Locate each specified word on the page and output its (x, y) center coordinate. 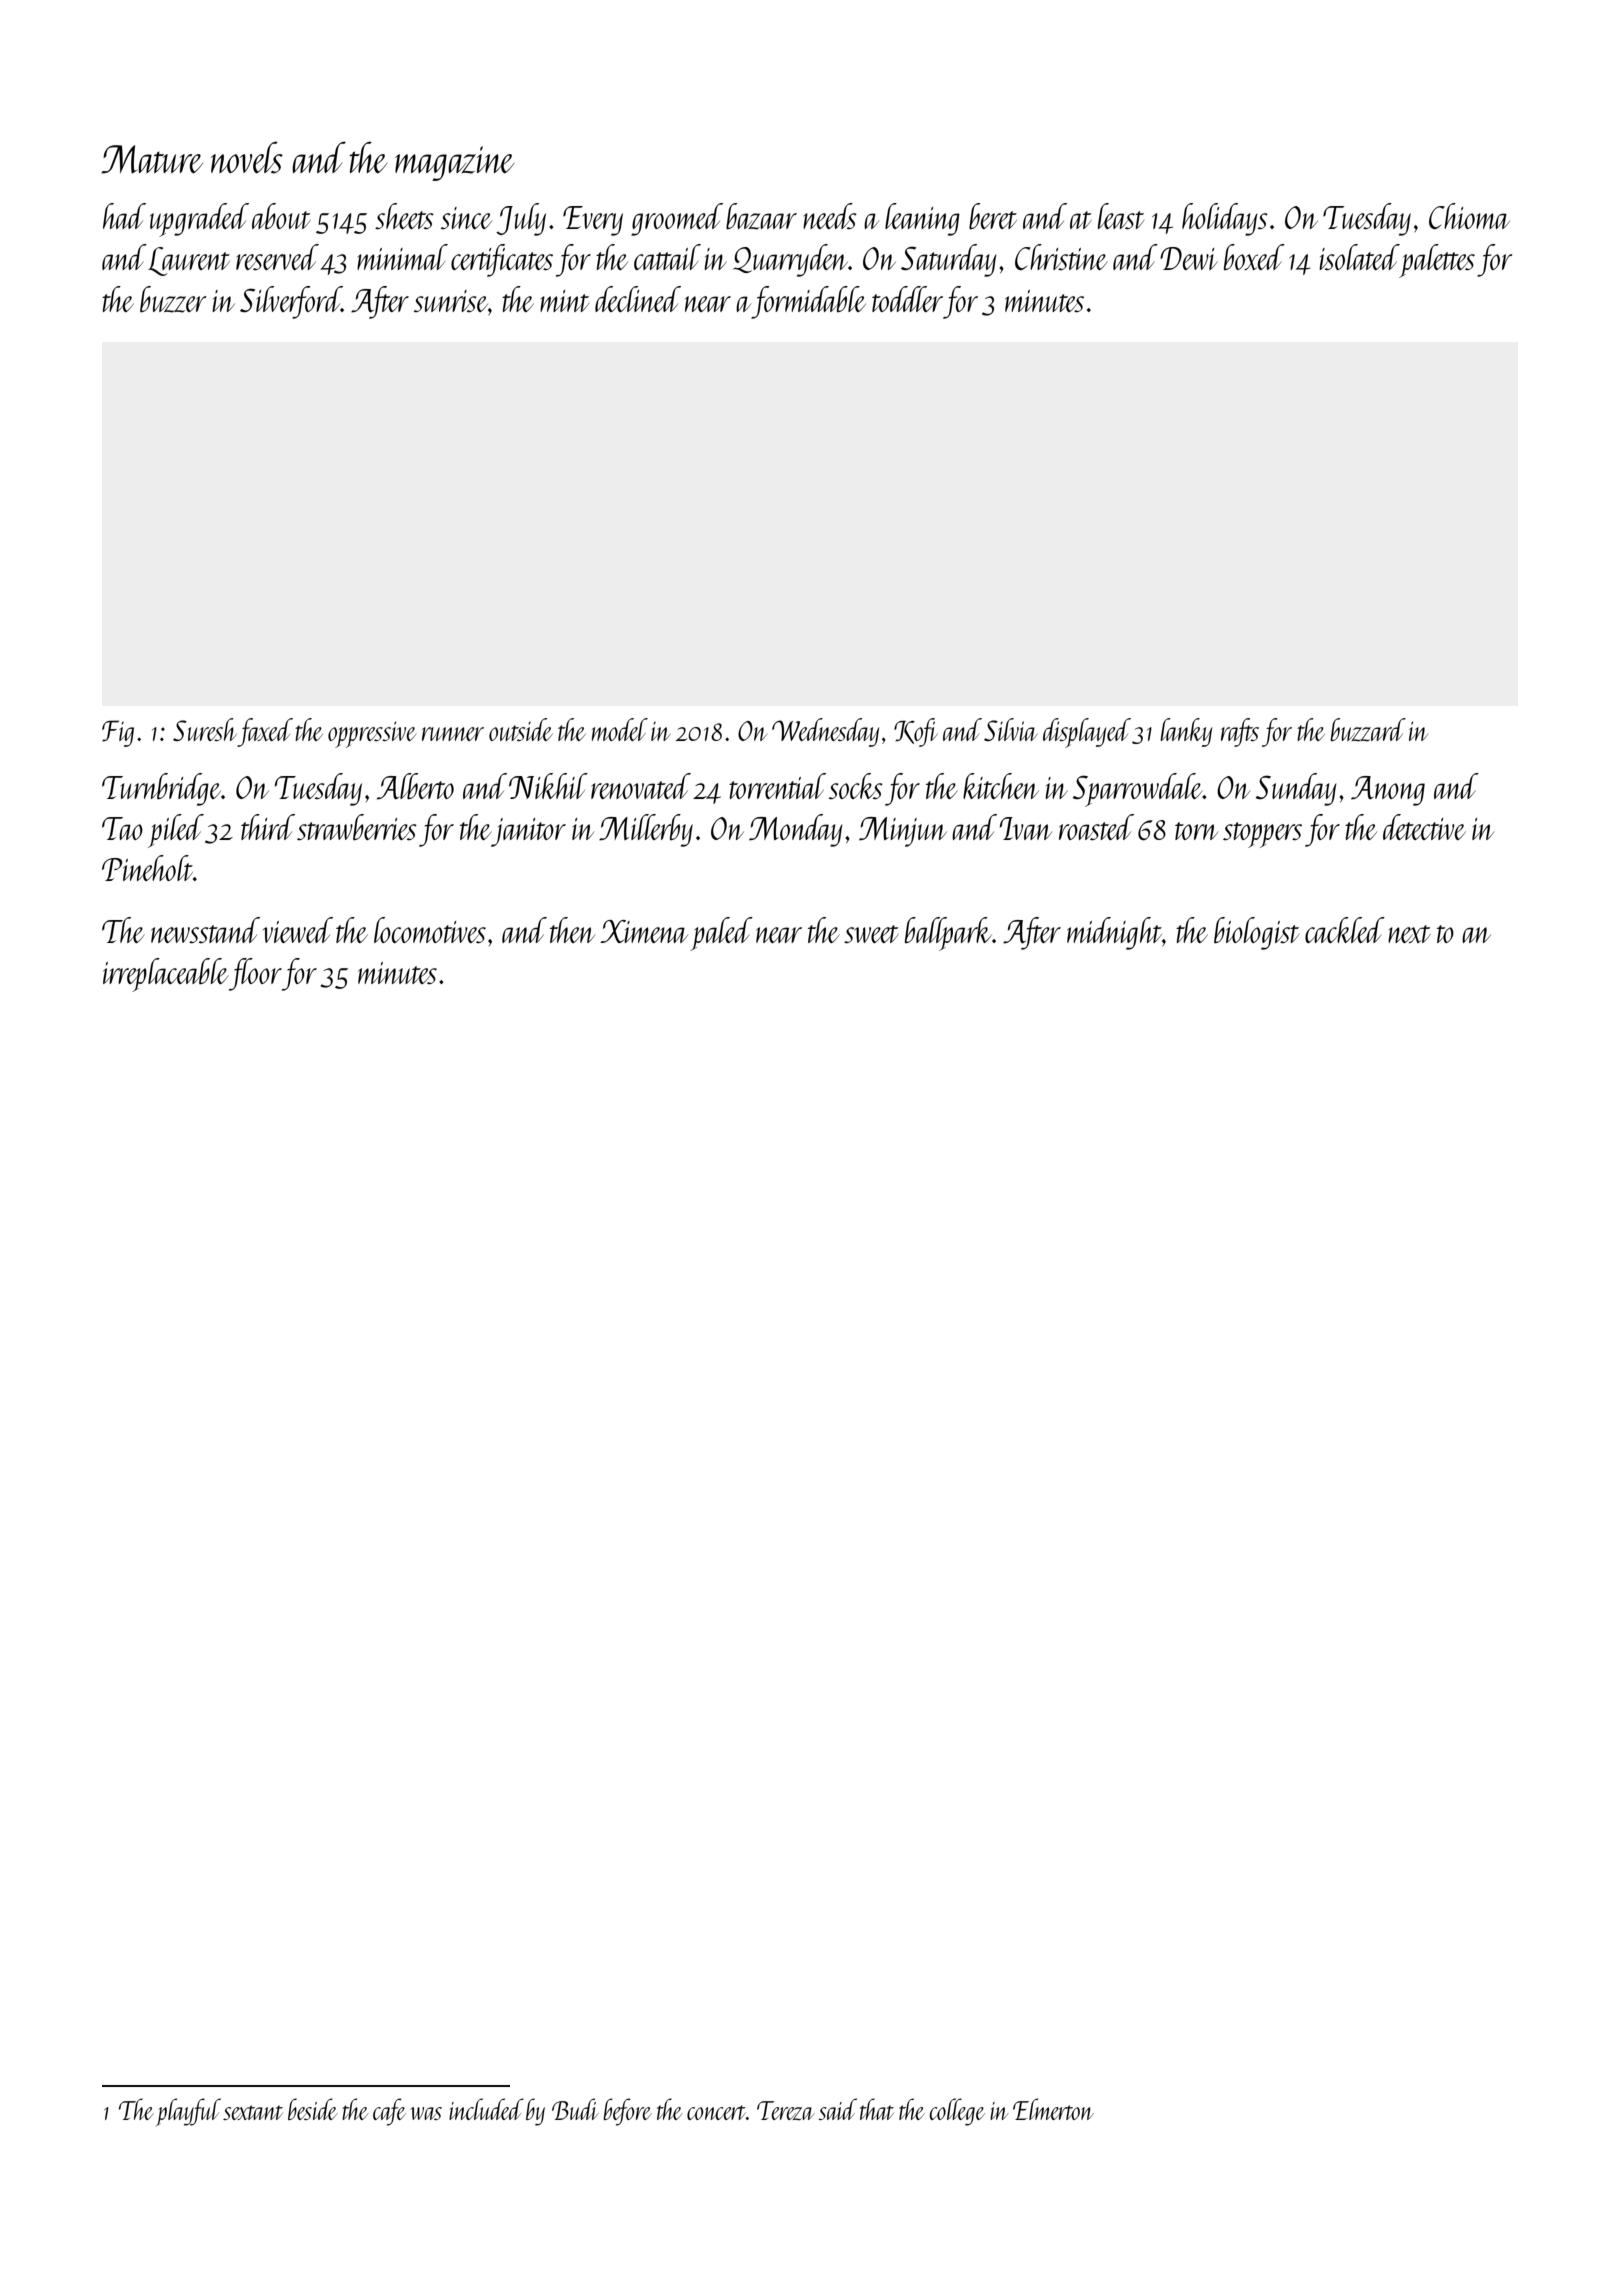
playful (188, 2112)
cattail (667, 257)
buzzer (173, 299)
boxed (1254, 257)
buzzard (1368, 730)
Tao (122, 828)
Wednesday (825, 732)
